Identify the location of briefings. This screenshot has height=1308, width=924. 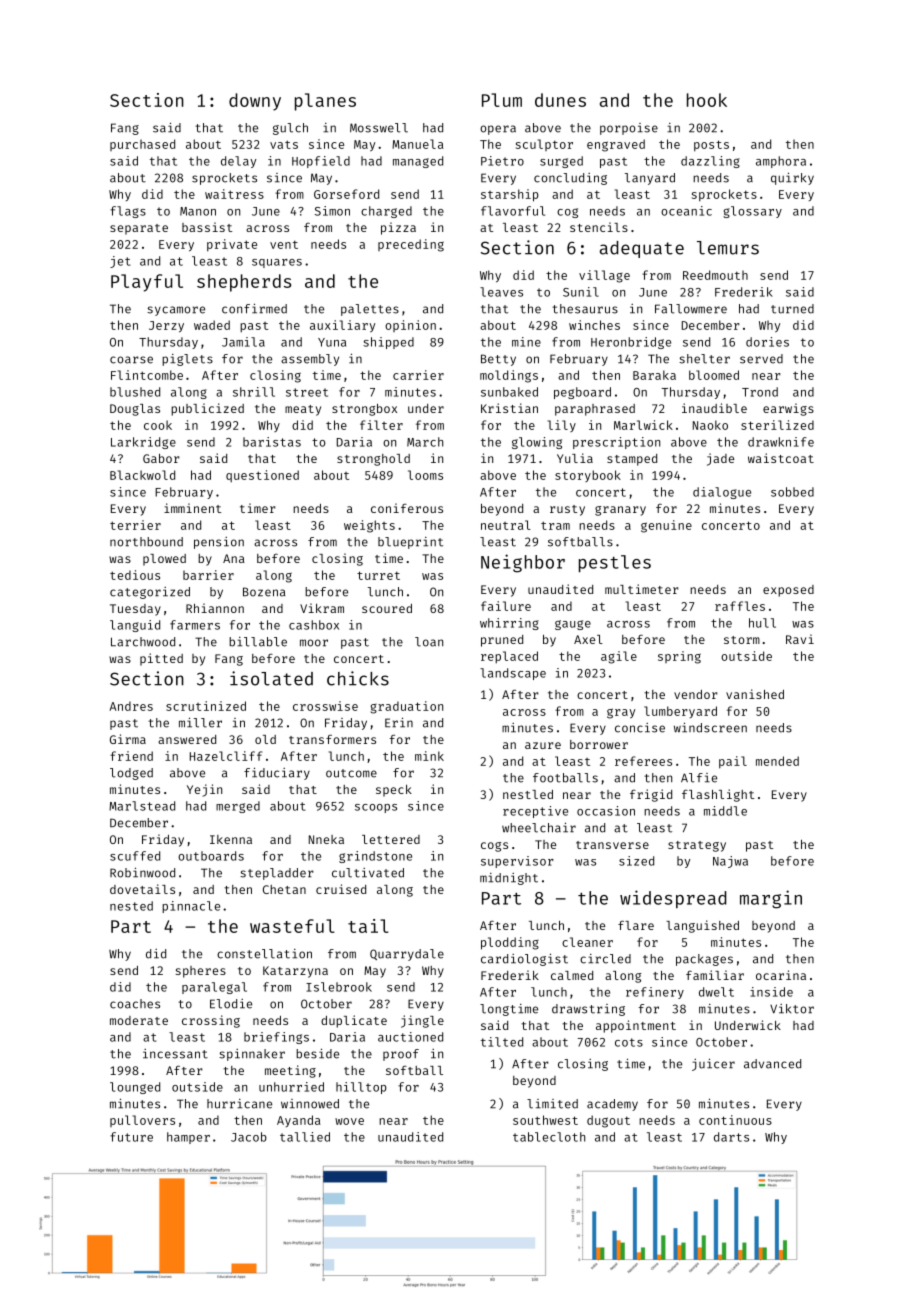
(276, 1038).
